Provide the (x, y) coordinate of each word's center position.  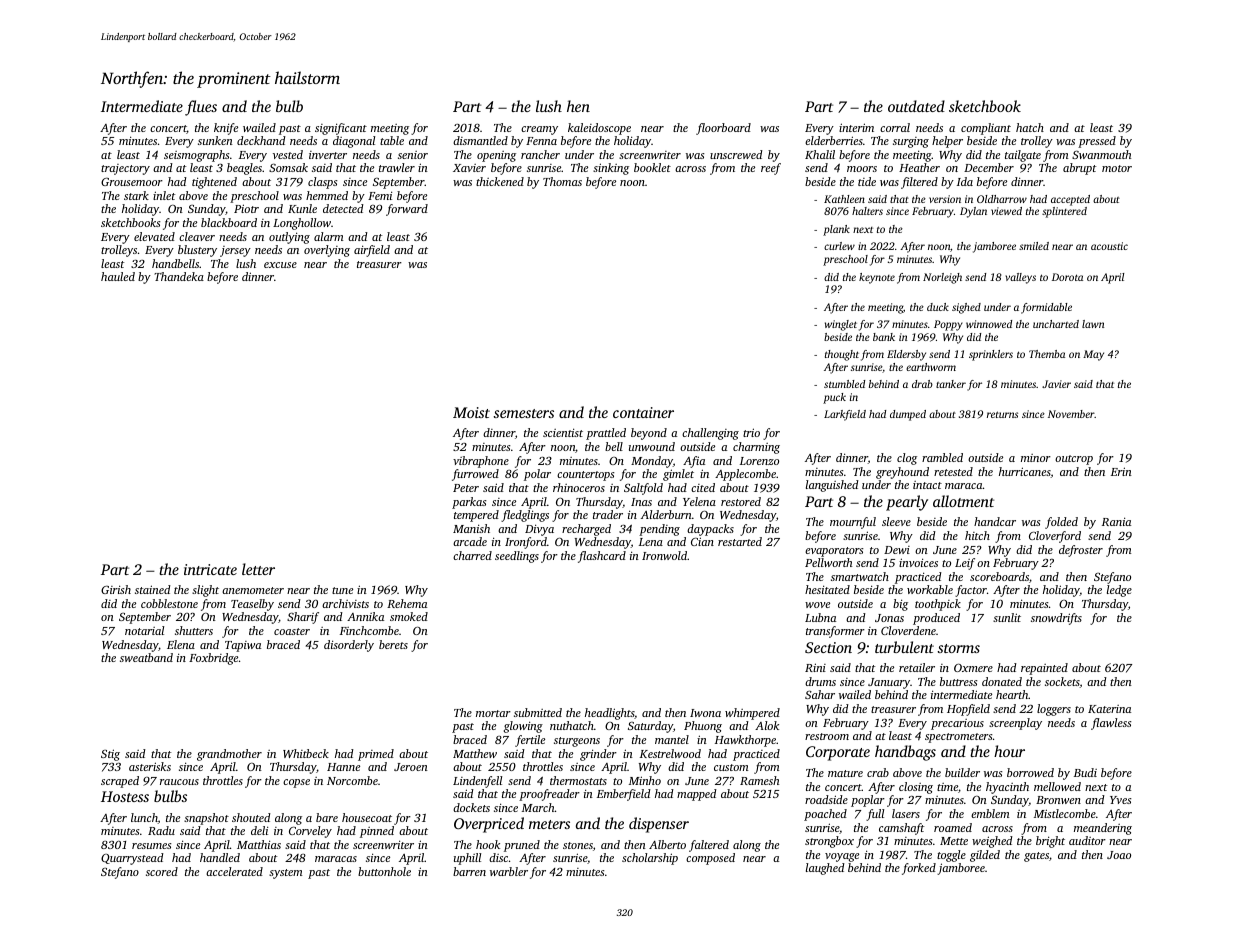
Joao (1119, 855)
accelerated (234, 871)
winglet (841, 325)
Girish (116, 589)
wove (817, 605)
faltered (709, 846)
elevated (154, 236)
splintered (1064, 212)
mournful (853, 523)
